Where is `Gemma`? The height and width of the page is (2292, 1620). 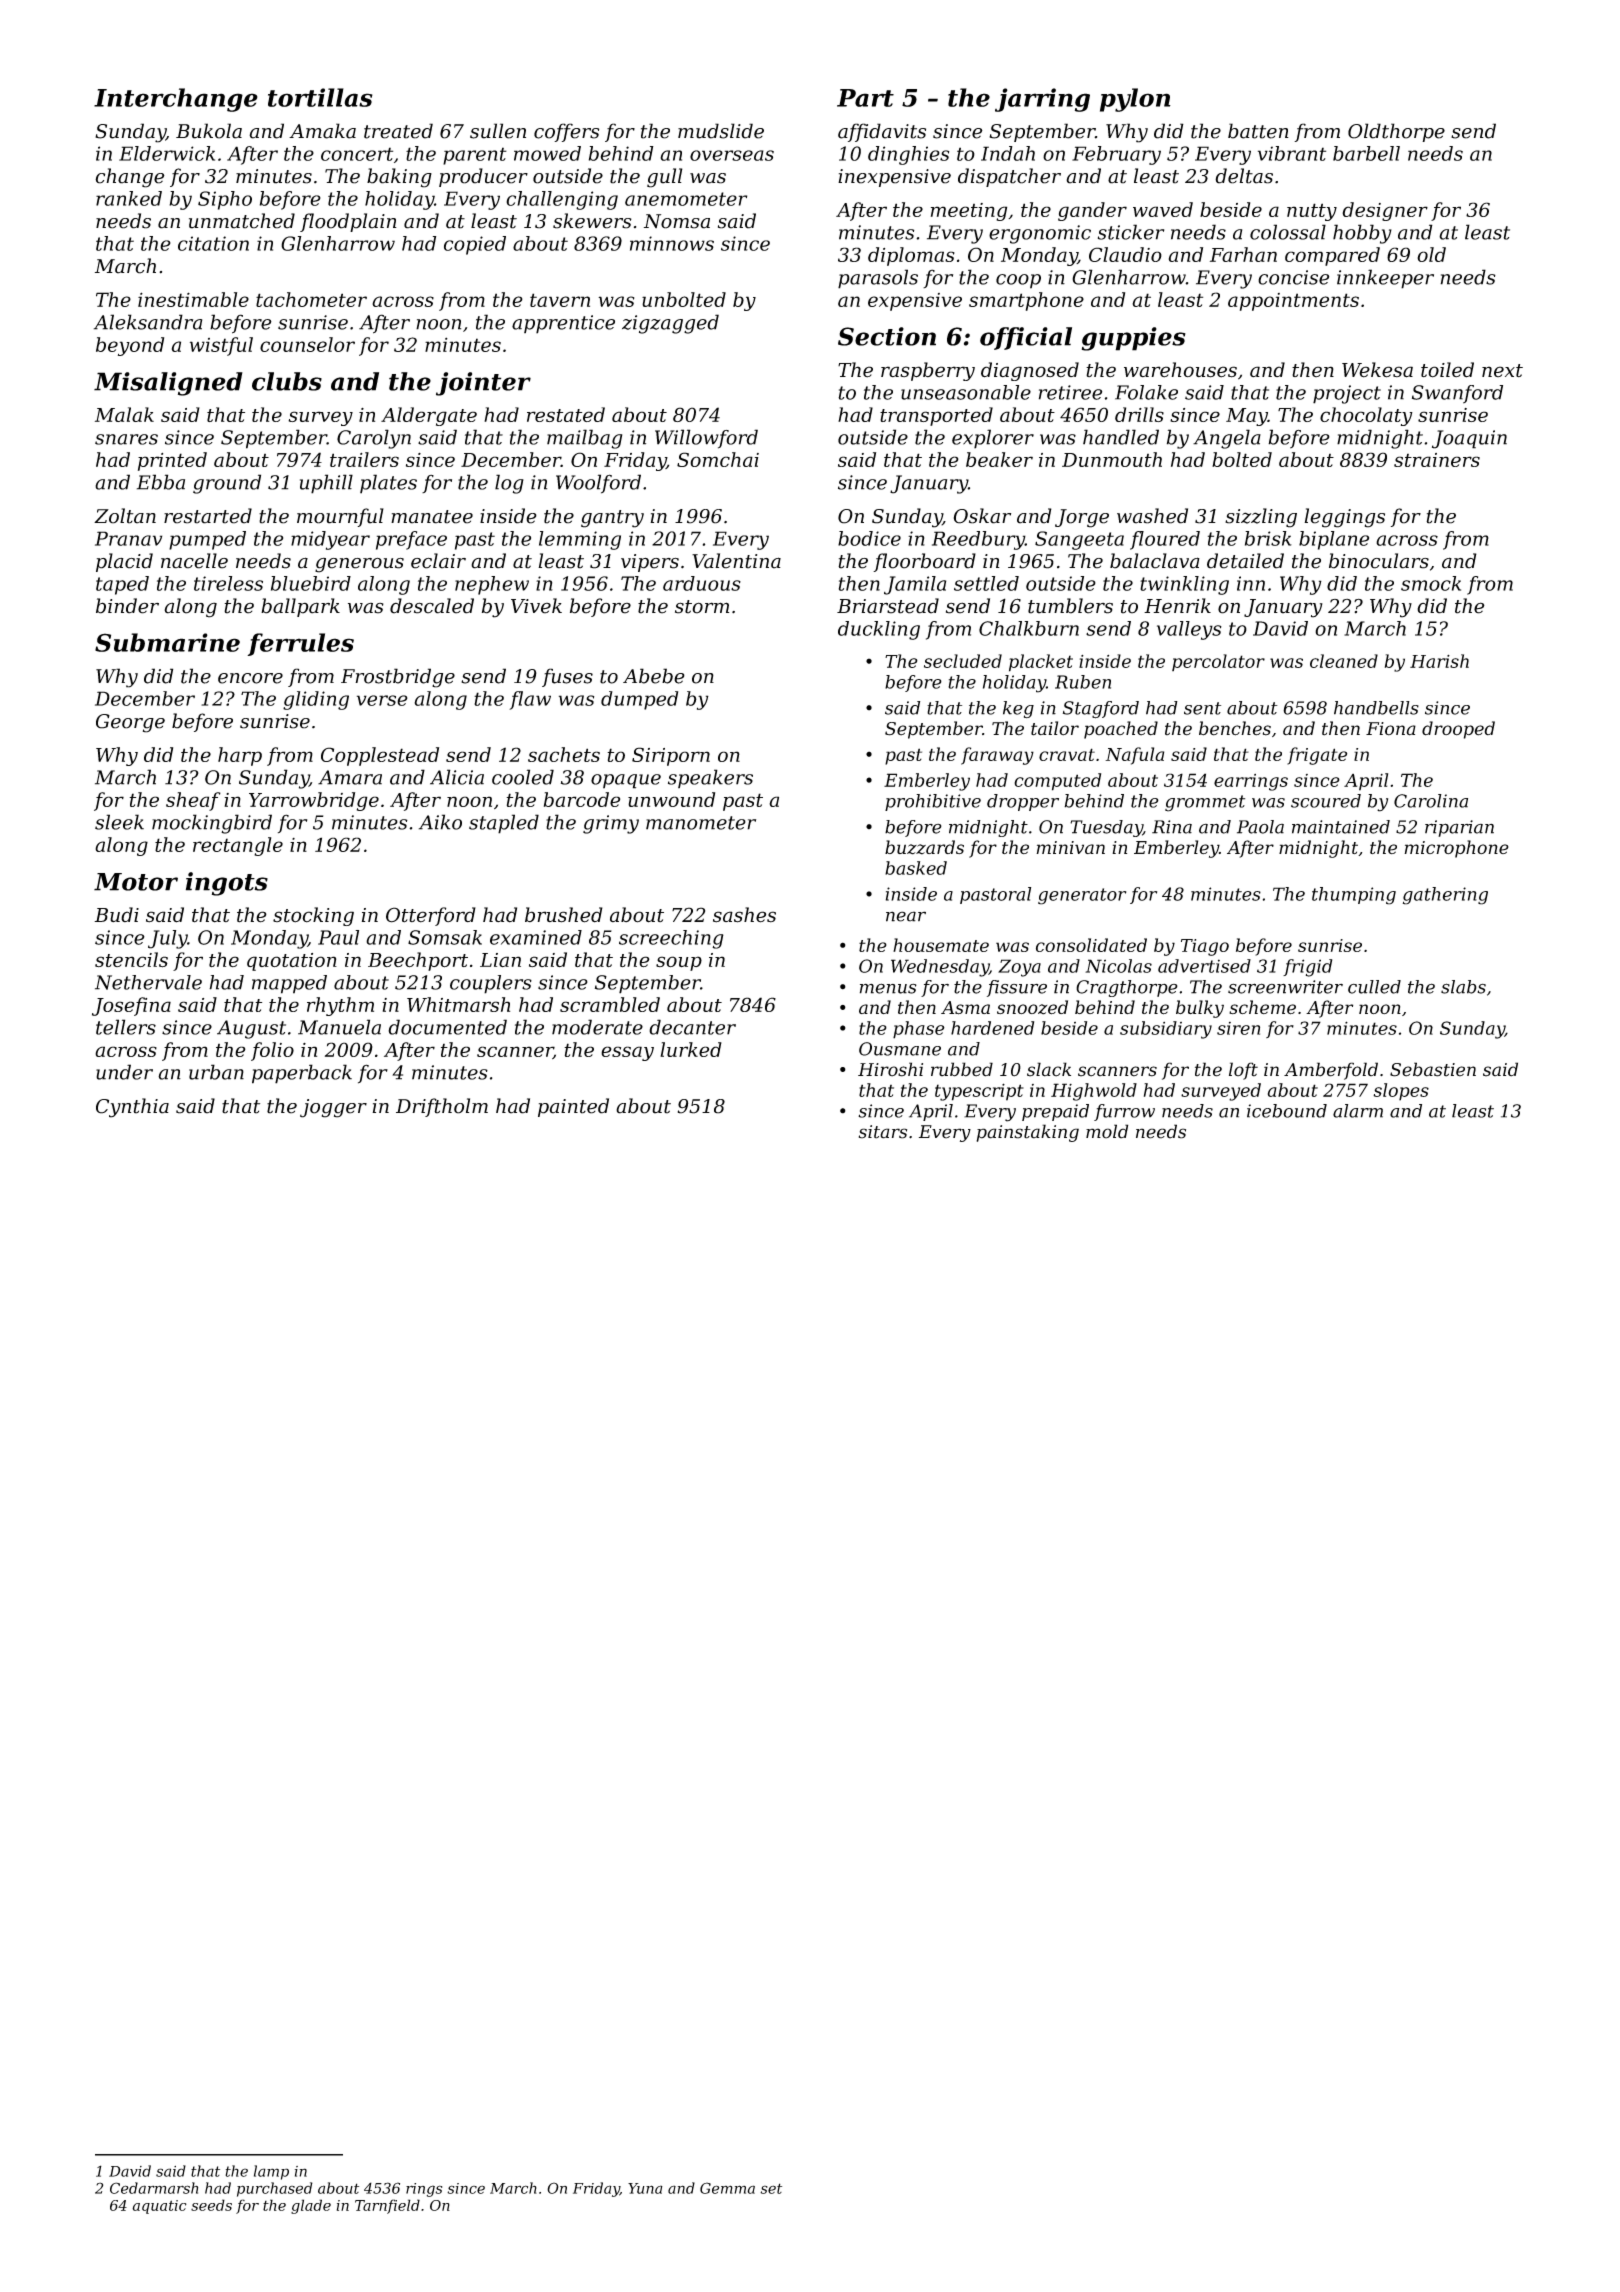
Gemma is located at coordinates (727, 2188).
